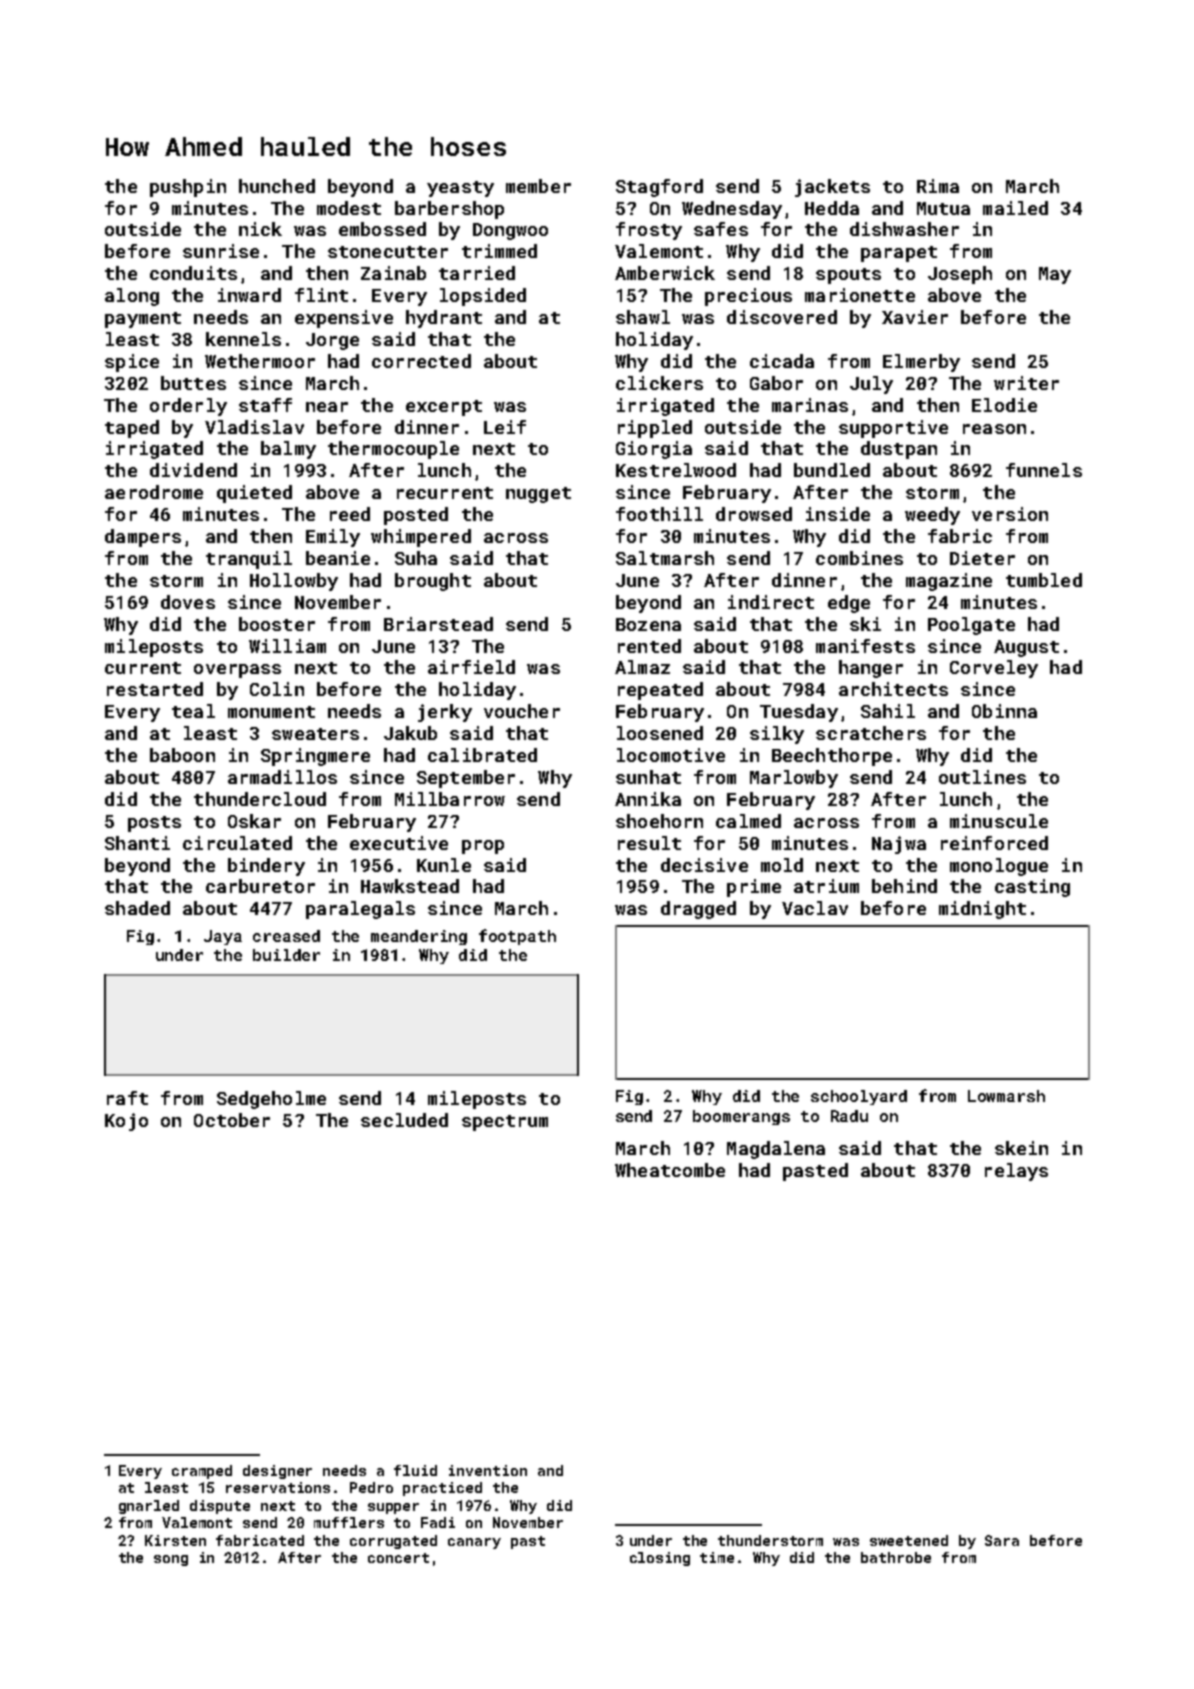 The image size is (1194, 1689). I want to click on Magdalena, so click(776, 1150).
